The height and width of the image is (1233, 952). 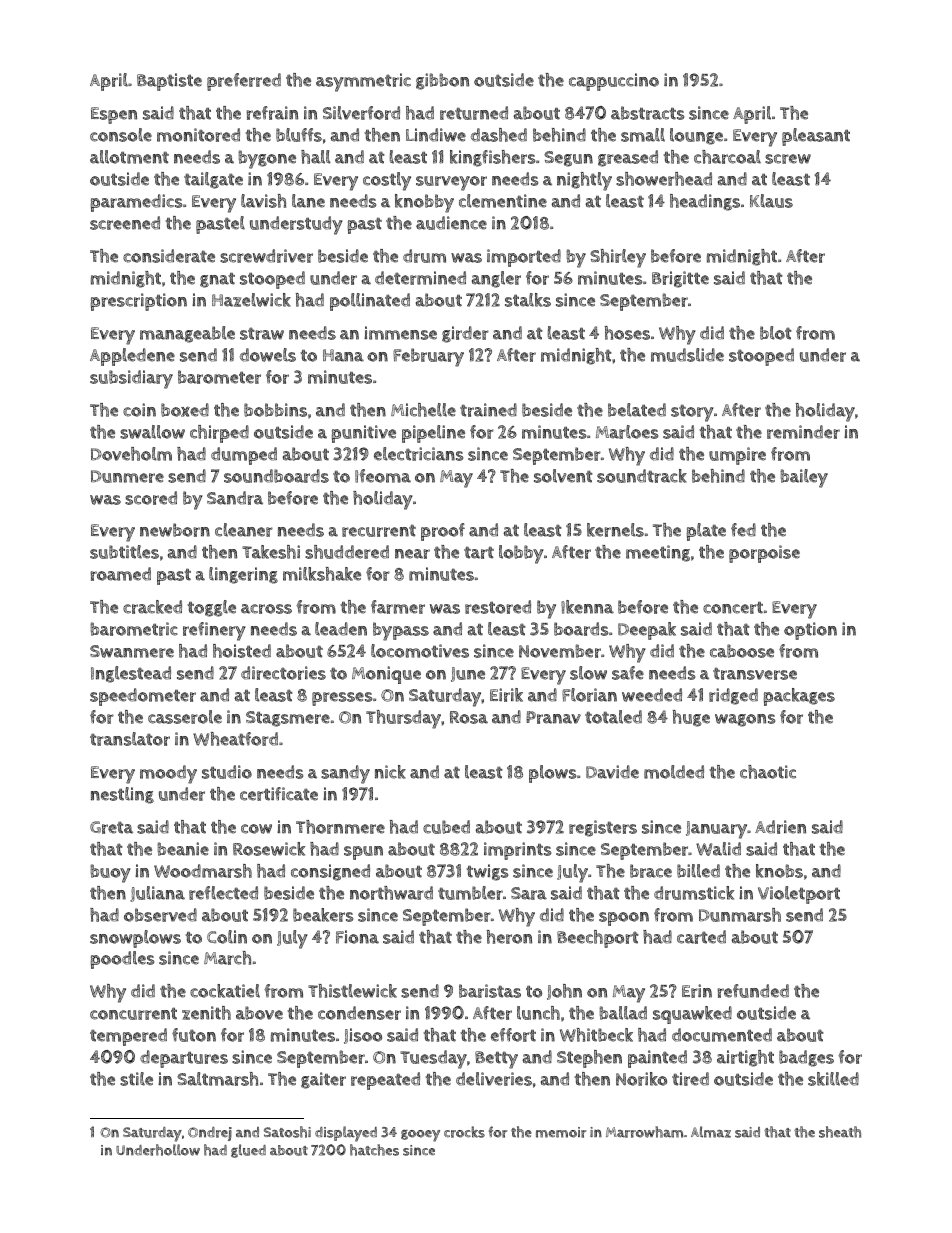 I want to click on Rosewick, so click(x=269, y=849).
